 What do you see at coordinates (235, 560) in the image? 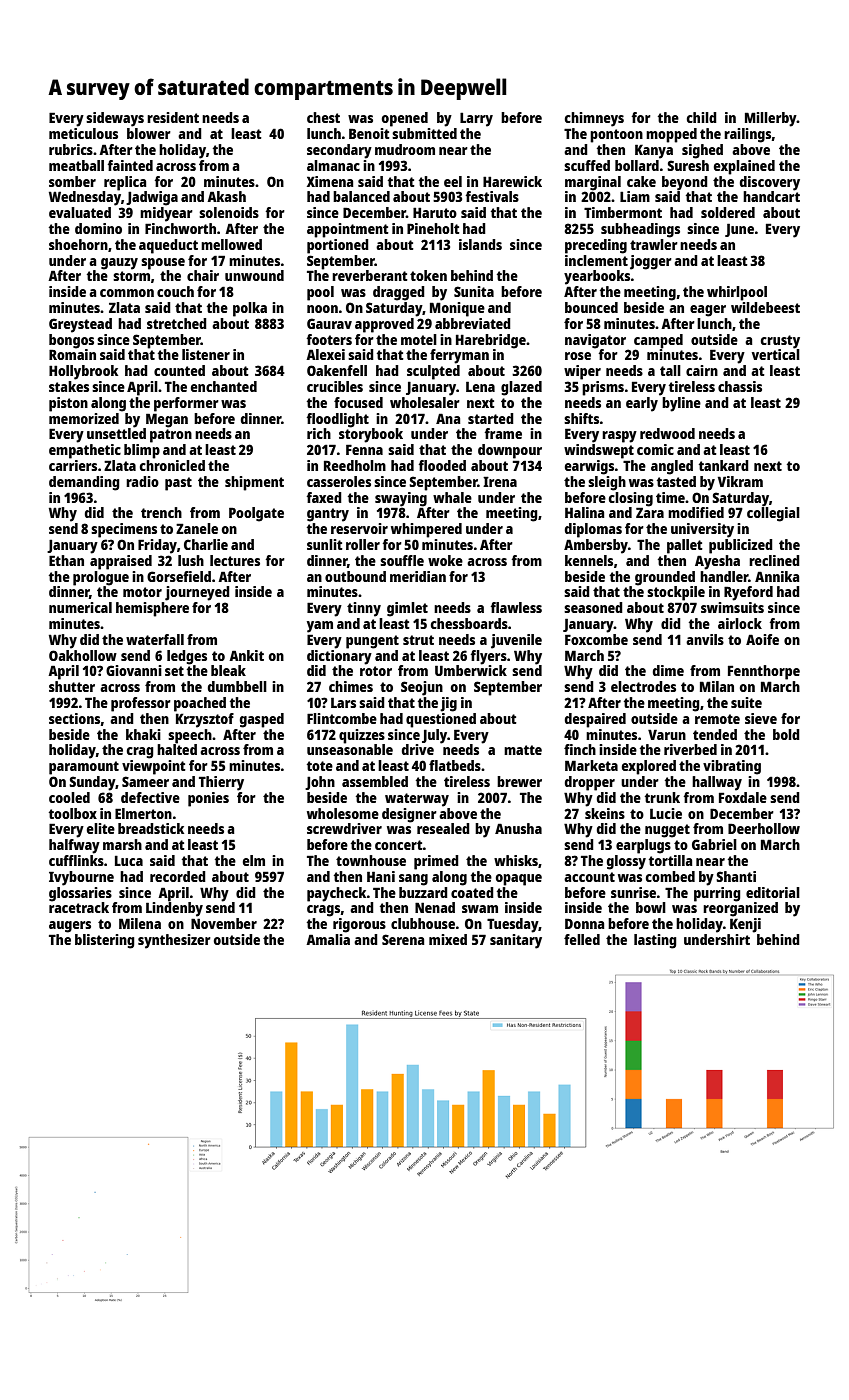
I see `lectures` at bounding box center [235, 560].
